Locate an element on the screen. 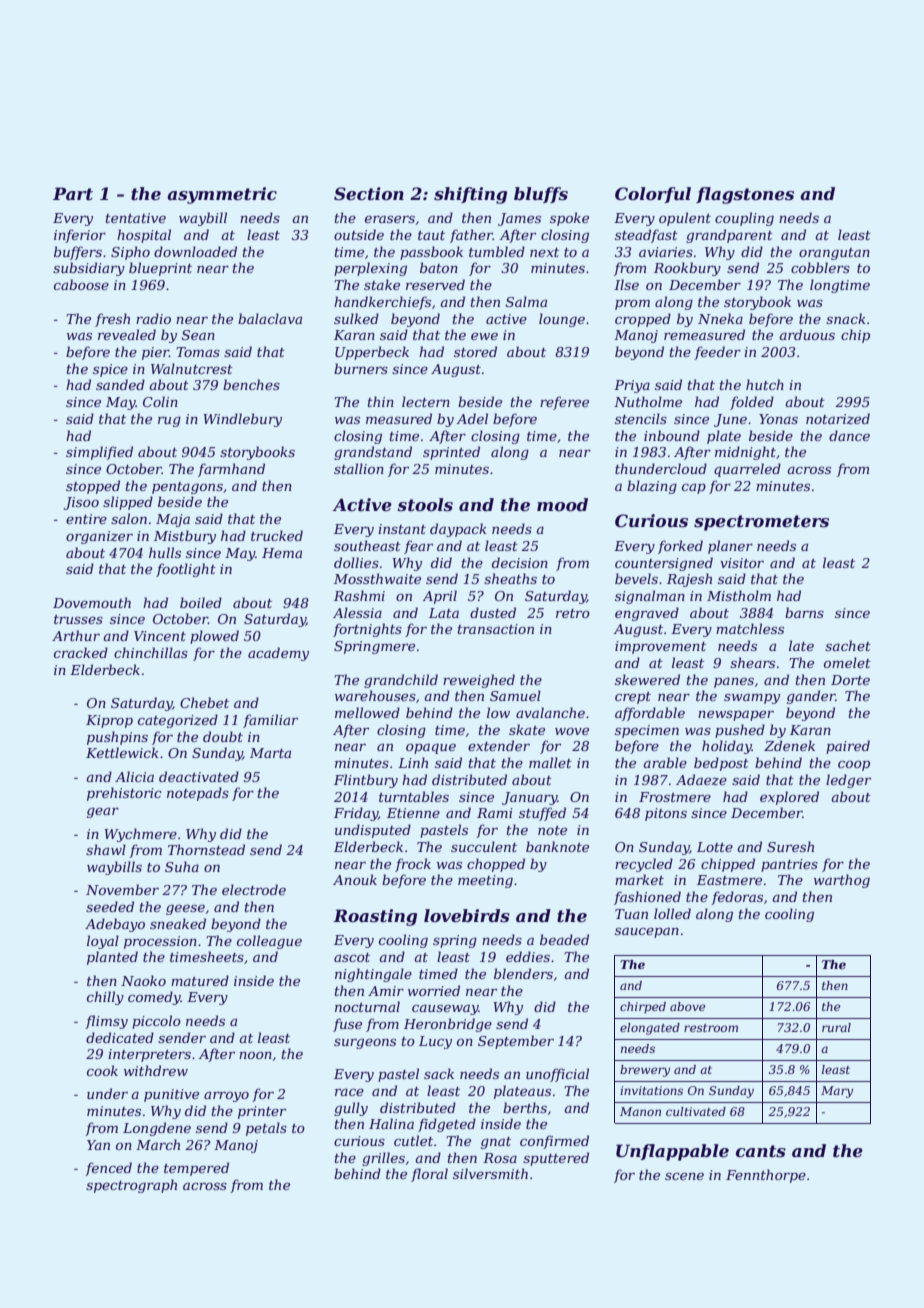 Image resolution: width=924 pixels, height=1308 pixels. arroyo is located at coordinates (226, 1096).
